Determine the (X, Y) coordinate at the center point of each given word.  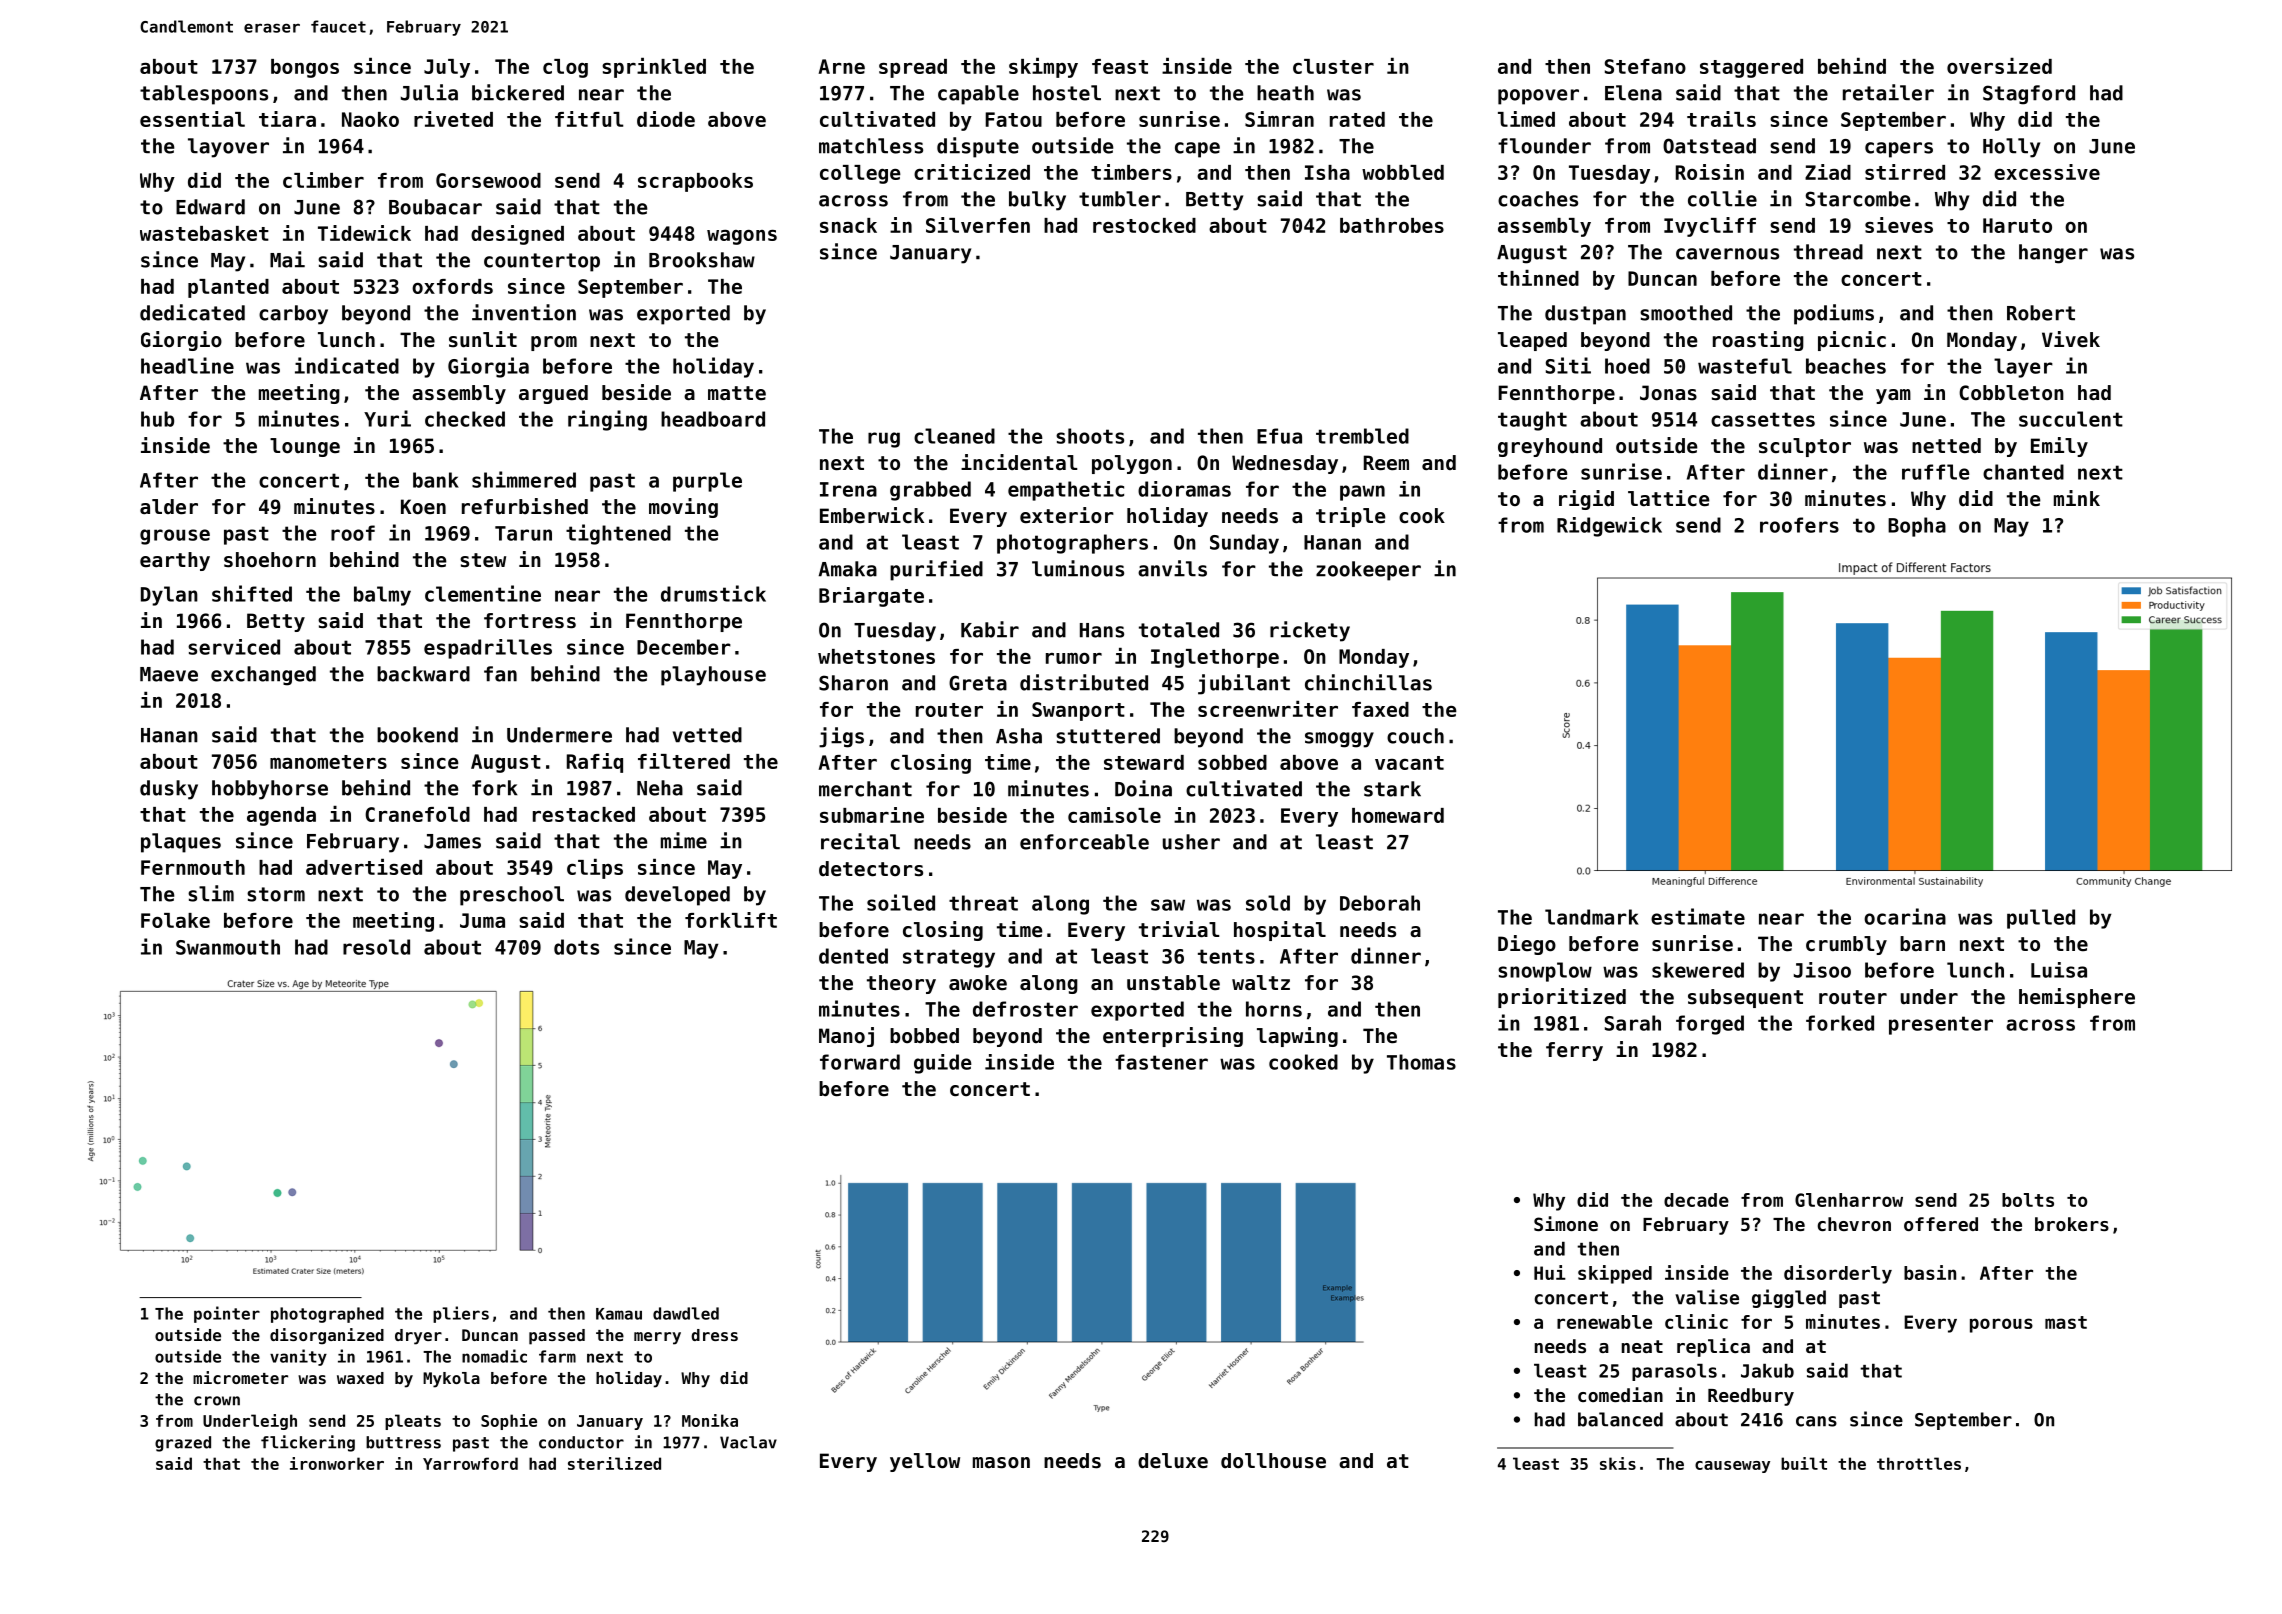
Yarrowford (470, 1463)
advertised (364, 867)
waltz (1261, 982)
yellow (925, 1462)
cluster (1333, 66)
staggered (1751, 68)
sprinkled (654, 68)
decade (1696, 1200)
